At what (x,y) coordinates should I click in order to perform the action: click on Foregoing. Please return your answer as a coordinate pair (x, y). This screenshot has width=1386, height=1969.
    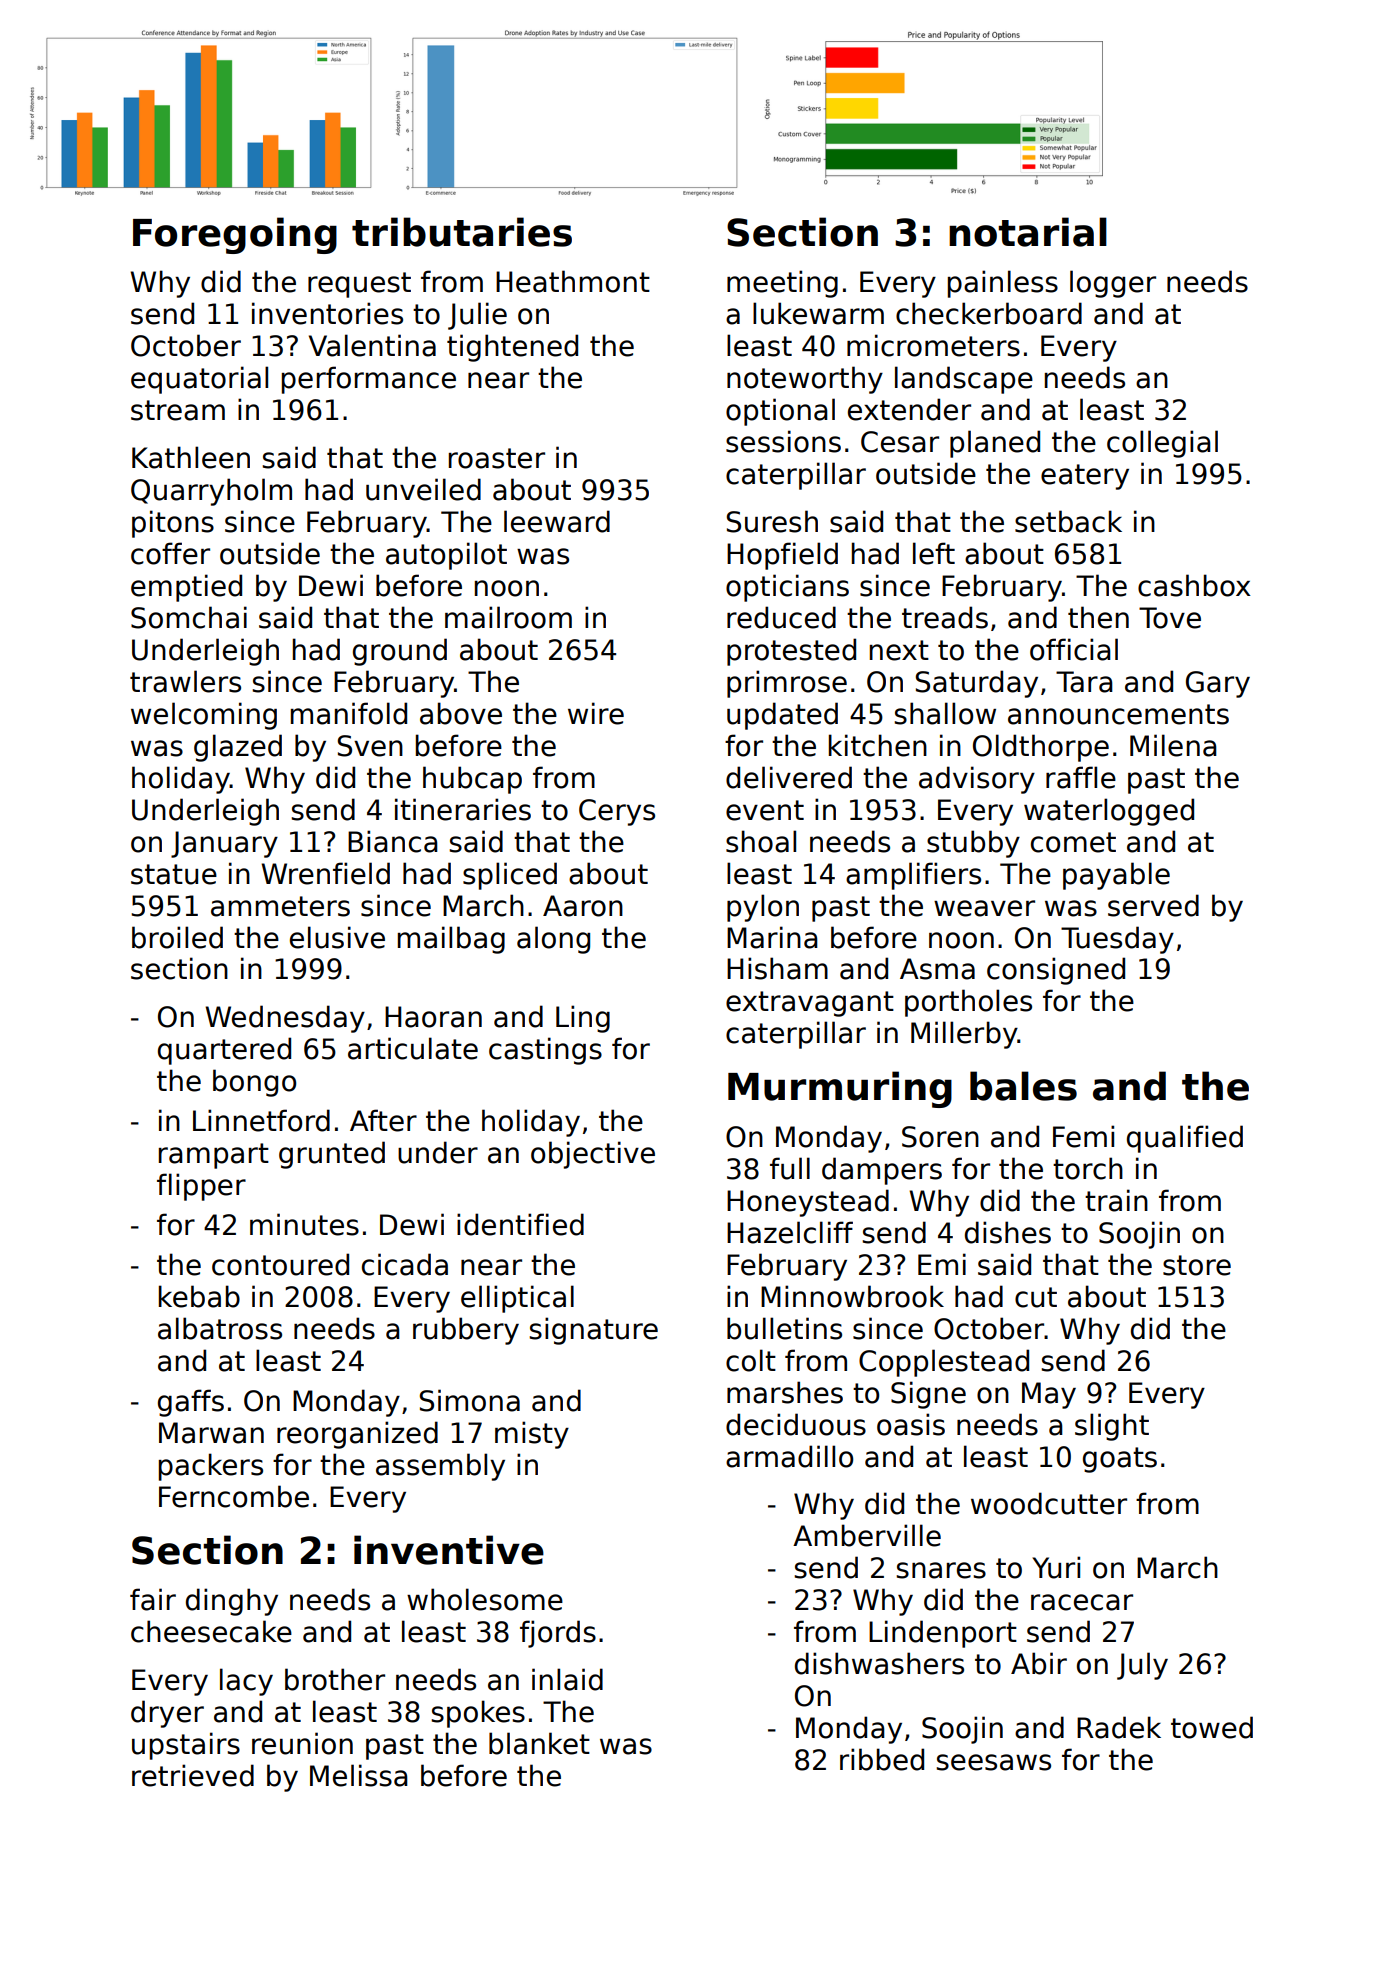
    Looking at the image, I should click on (235, 235).
